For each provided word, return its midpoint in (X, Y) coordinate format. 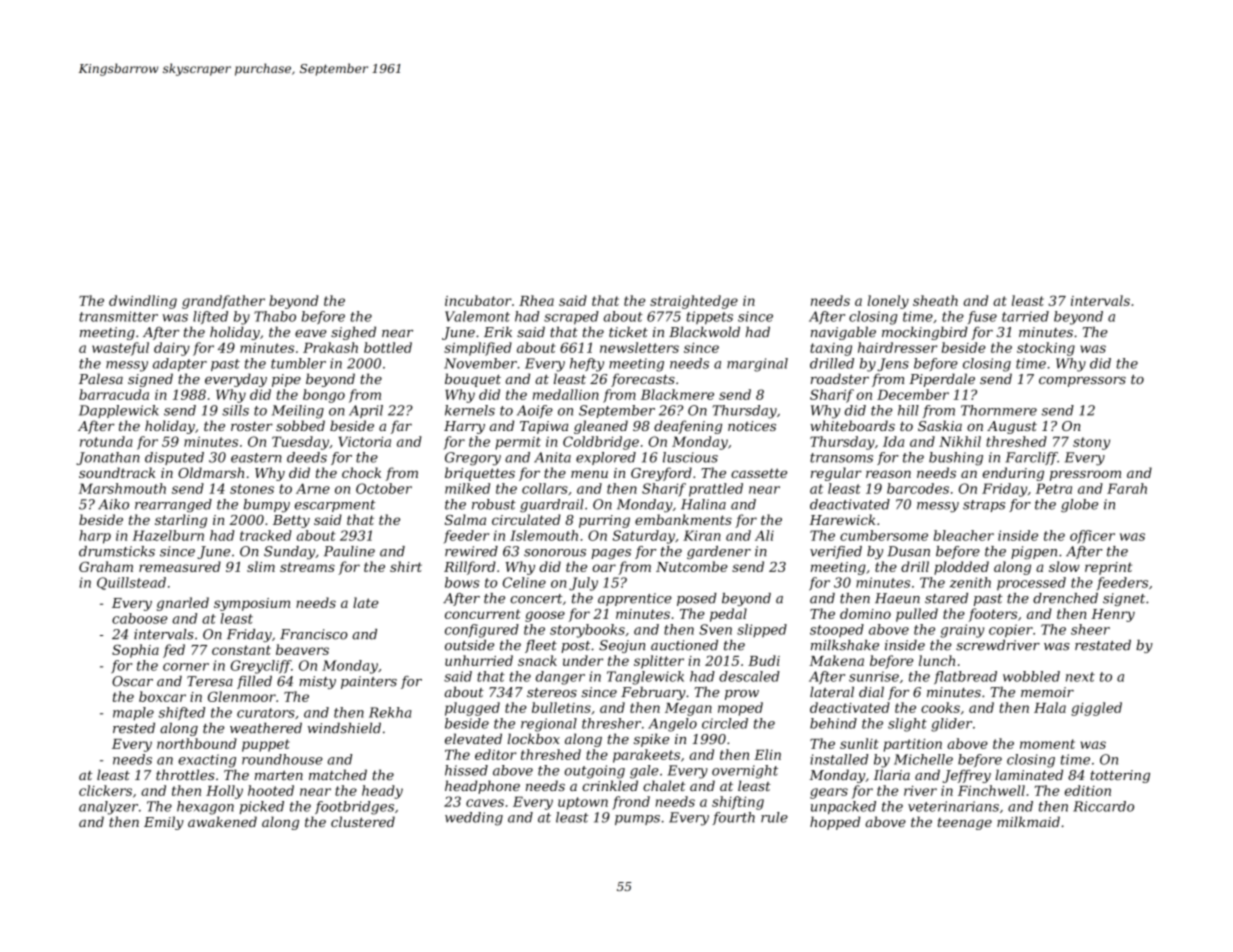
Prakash (330, 347)
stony (1091, 443)
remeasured (180, 566)
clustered (363, 821)
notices (752, 426)
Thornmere (999, 410)
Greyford (661, 474)
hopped (835, 823)
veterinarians (953, 806)
